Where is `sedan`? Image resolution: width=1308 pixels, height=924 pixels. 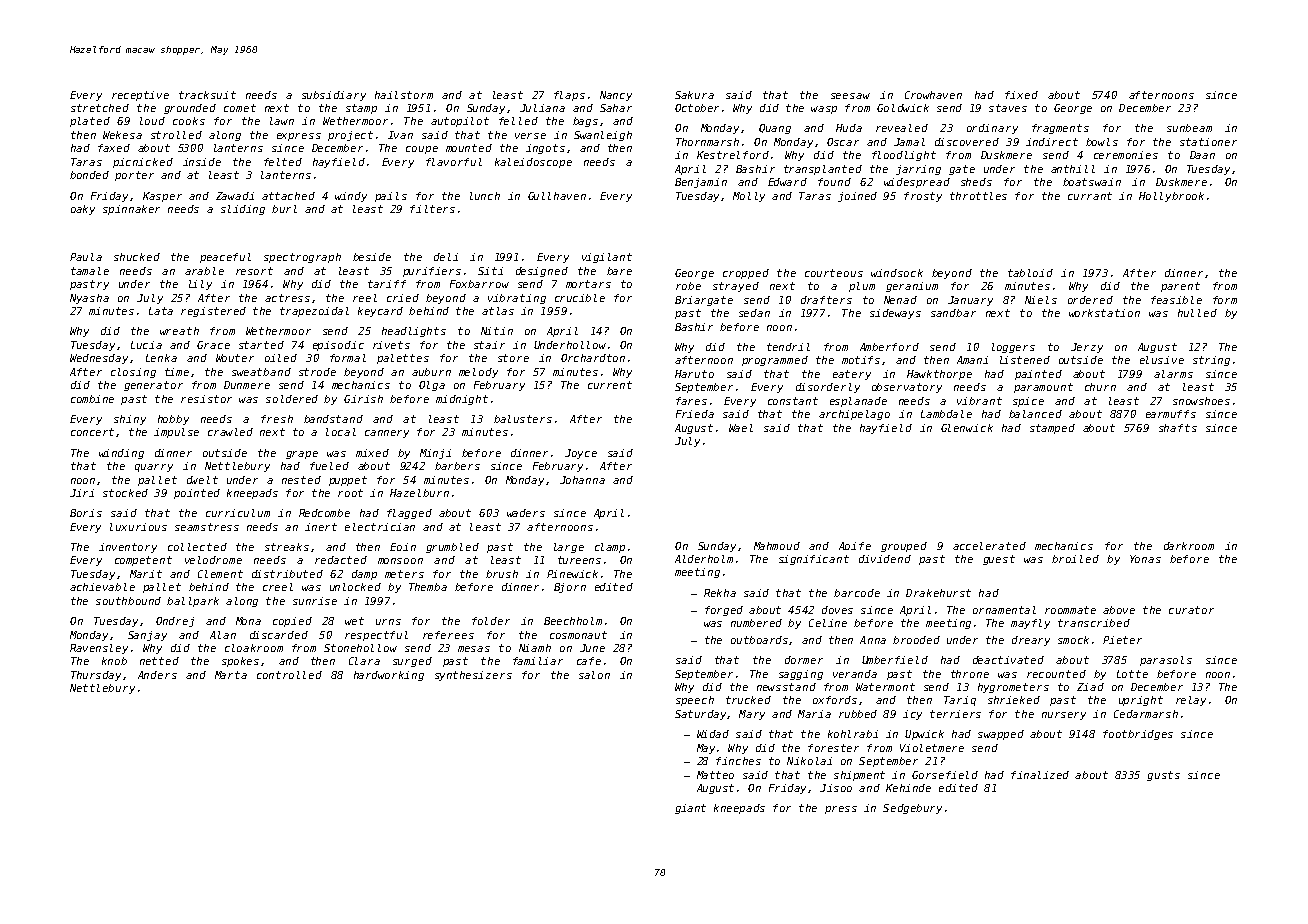 sedan is located at coordinates (754, 313).
